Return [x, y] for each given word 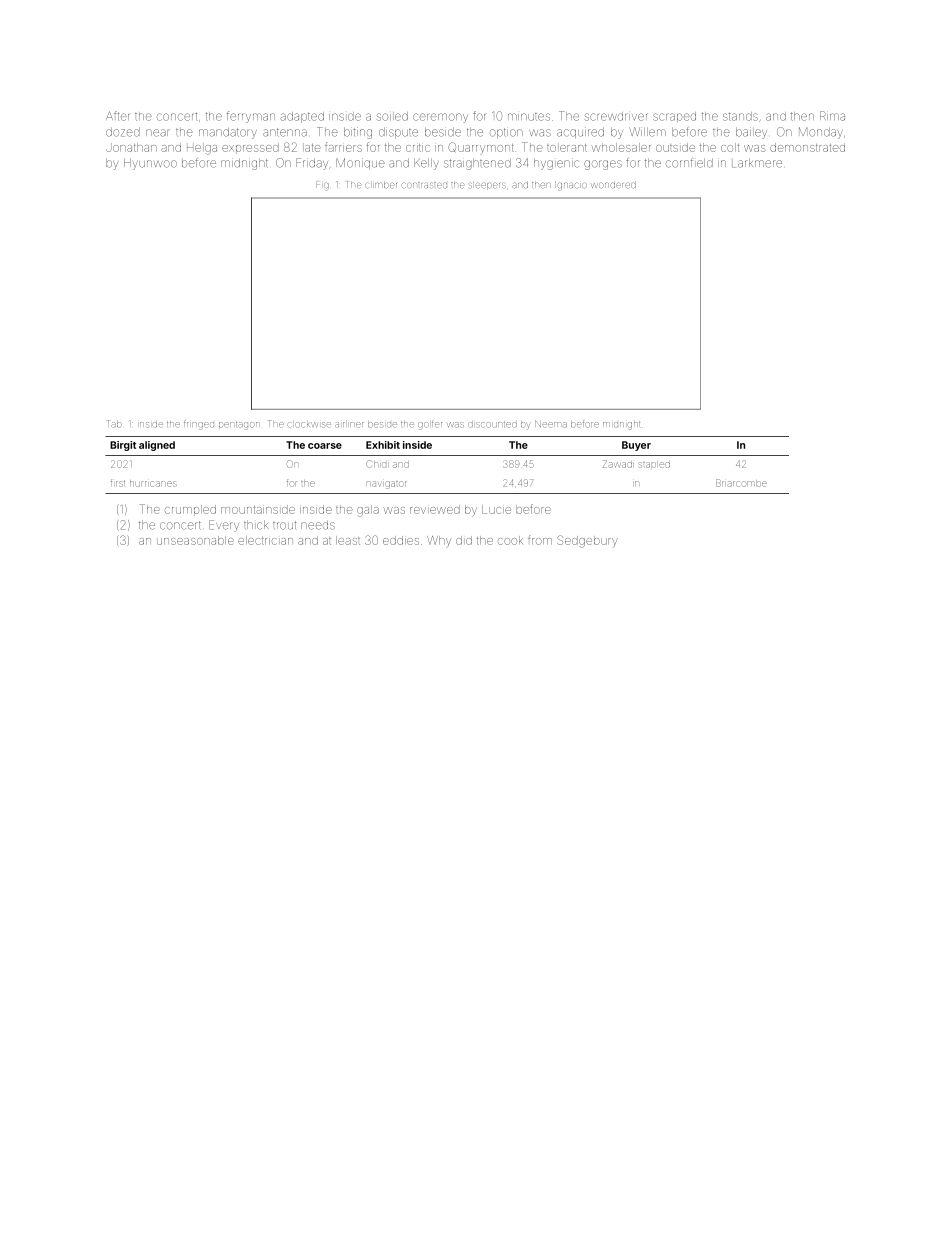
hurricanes [153, 484]
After [117, 116]
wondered [614, 185]
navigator [386, 485]
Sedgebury [587, 541]
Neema [551, 423]
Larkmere [757, 163]
